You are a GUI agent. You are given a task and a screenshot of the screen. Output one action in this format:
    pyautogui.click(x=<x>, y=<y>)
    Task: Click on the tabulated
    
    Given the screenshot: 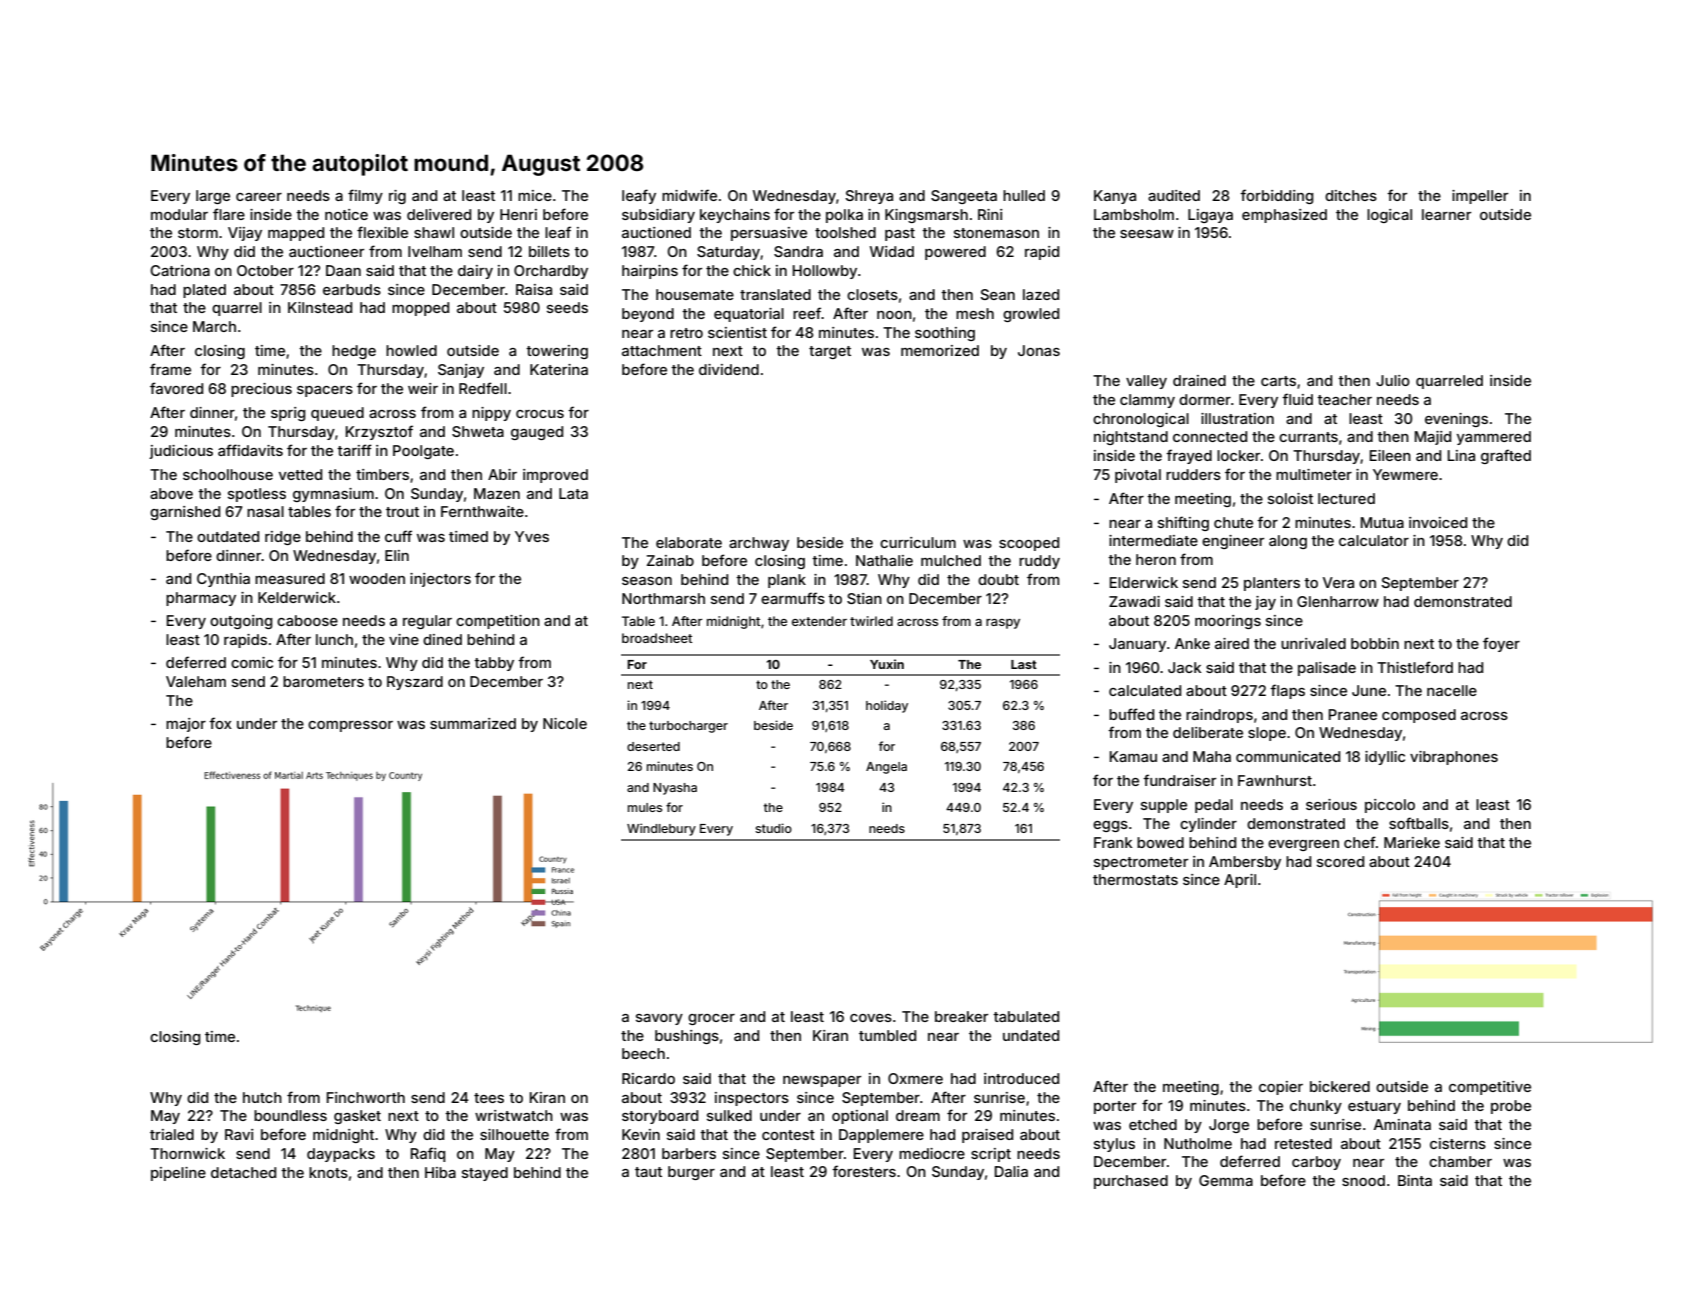 What is the action you would take?
    pyautogui.click(x=1026, y=1016)
